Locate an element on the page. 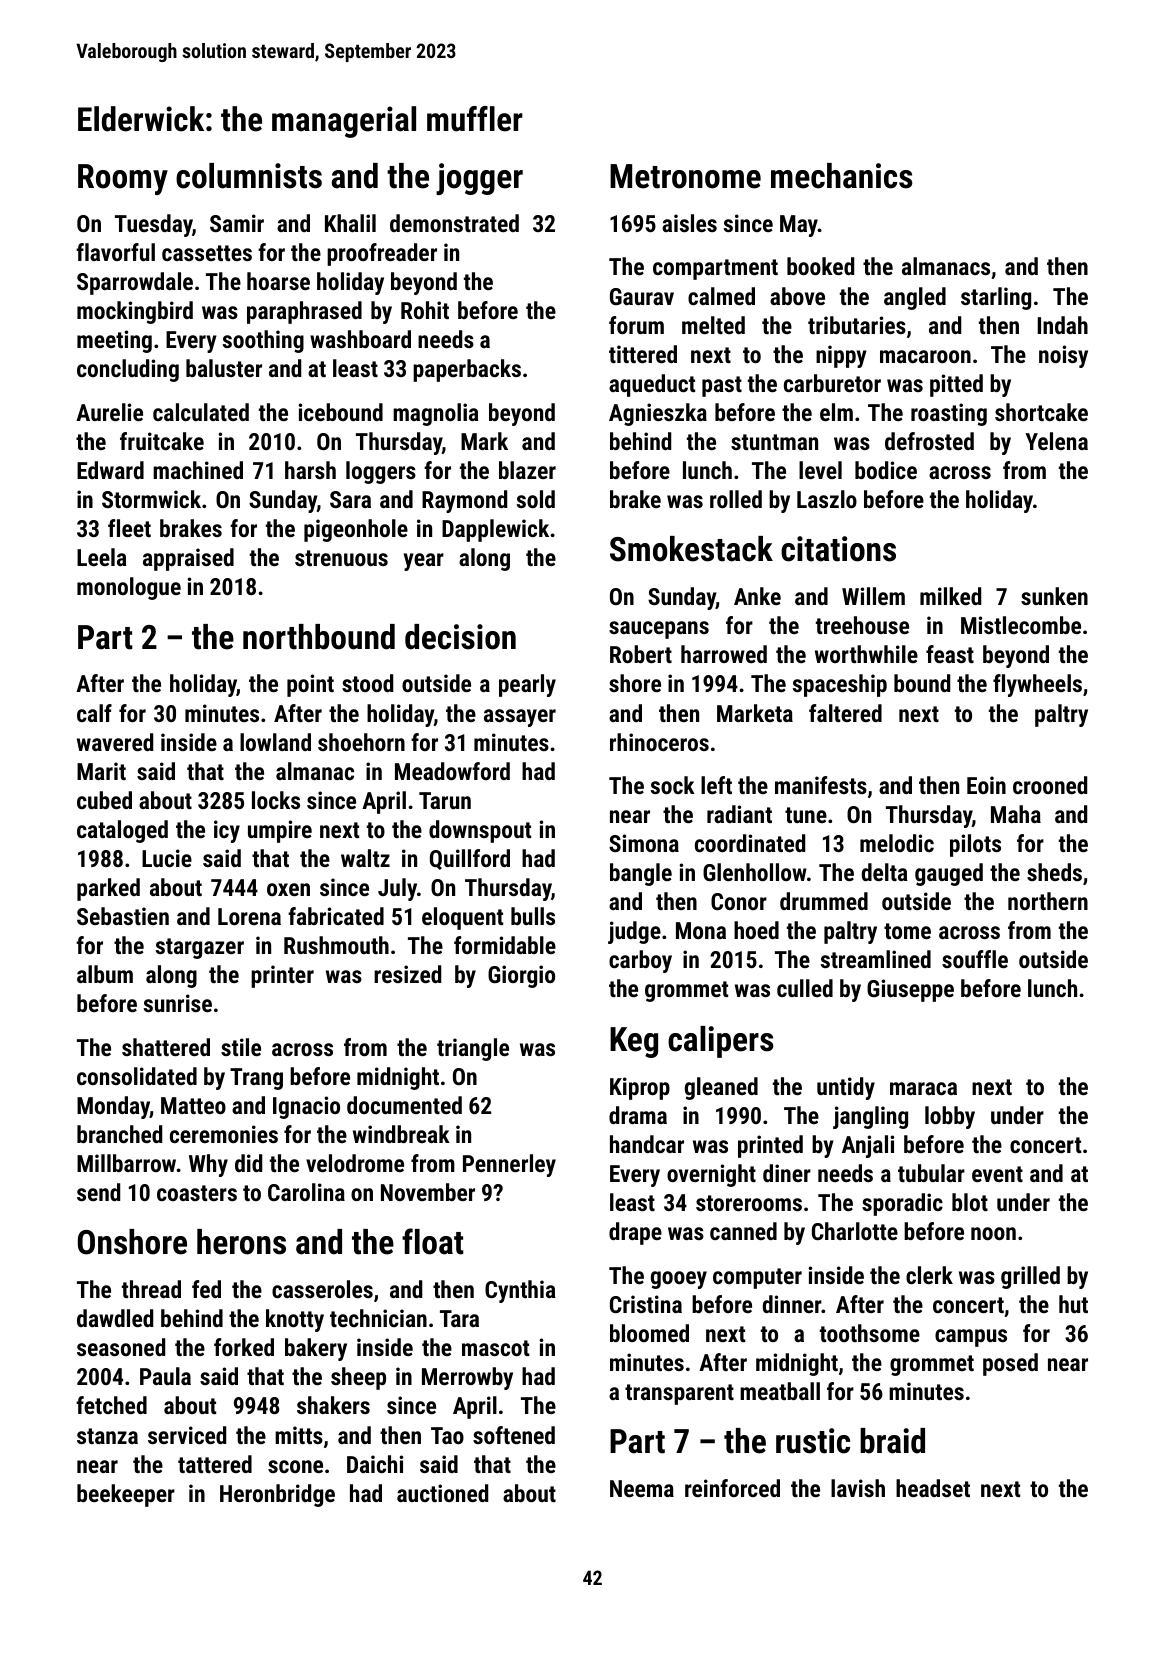 Image resolution: width=1165 pixels, height=1654 pixels. Cynthia is located at coordinates (520, 1291).
